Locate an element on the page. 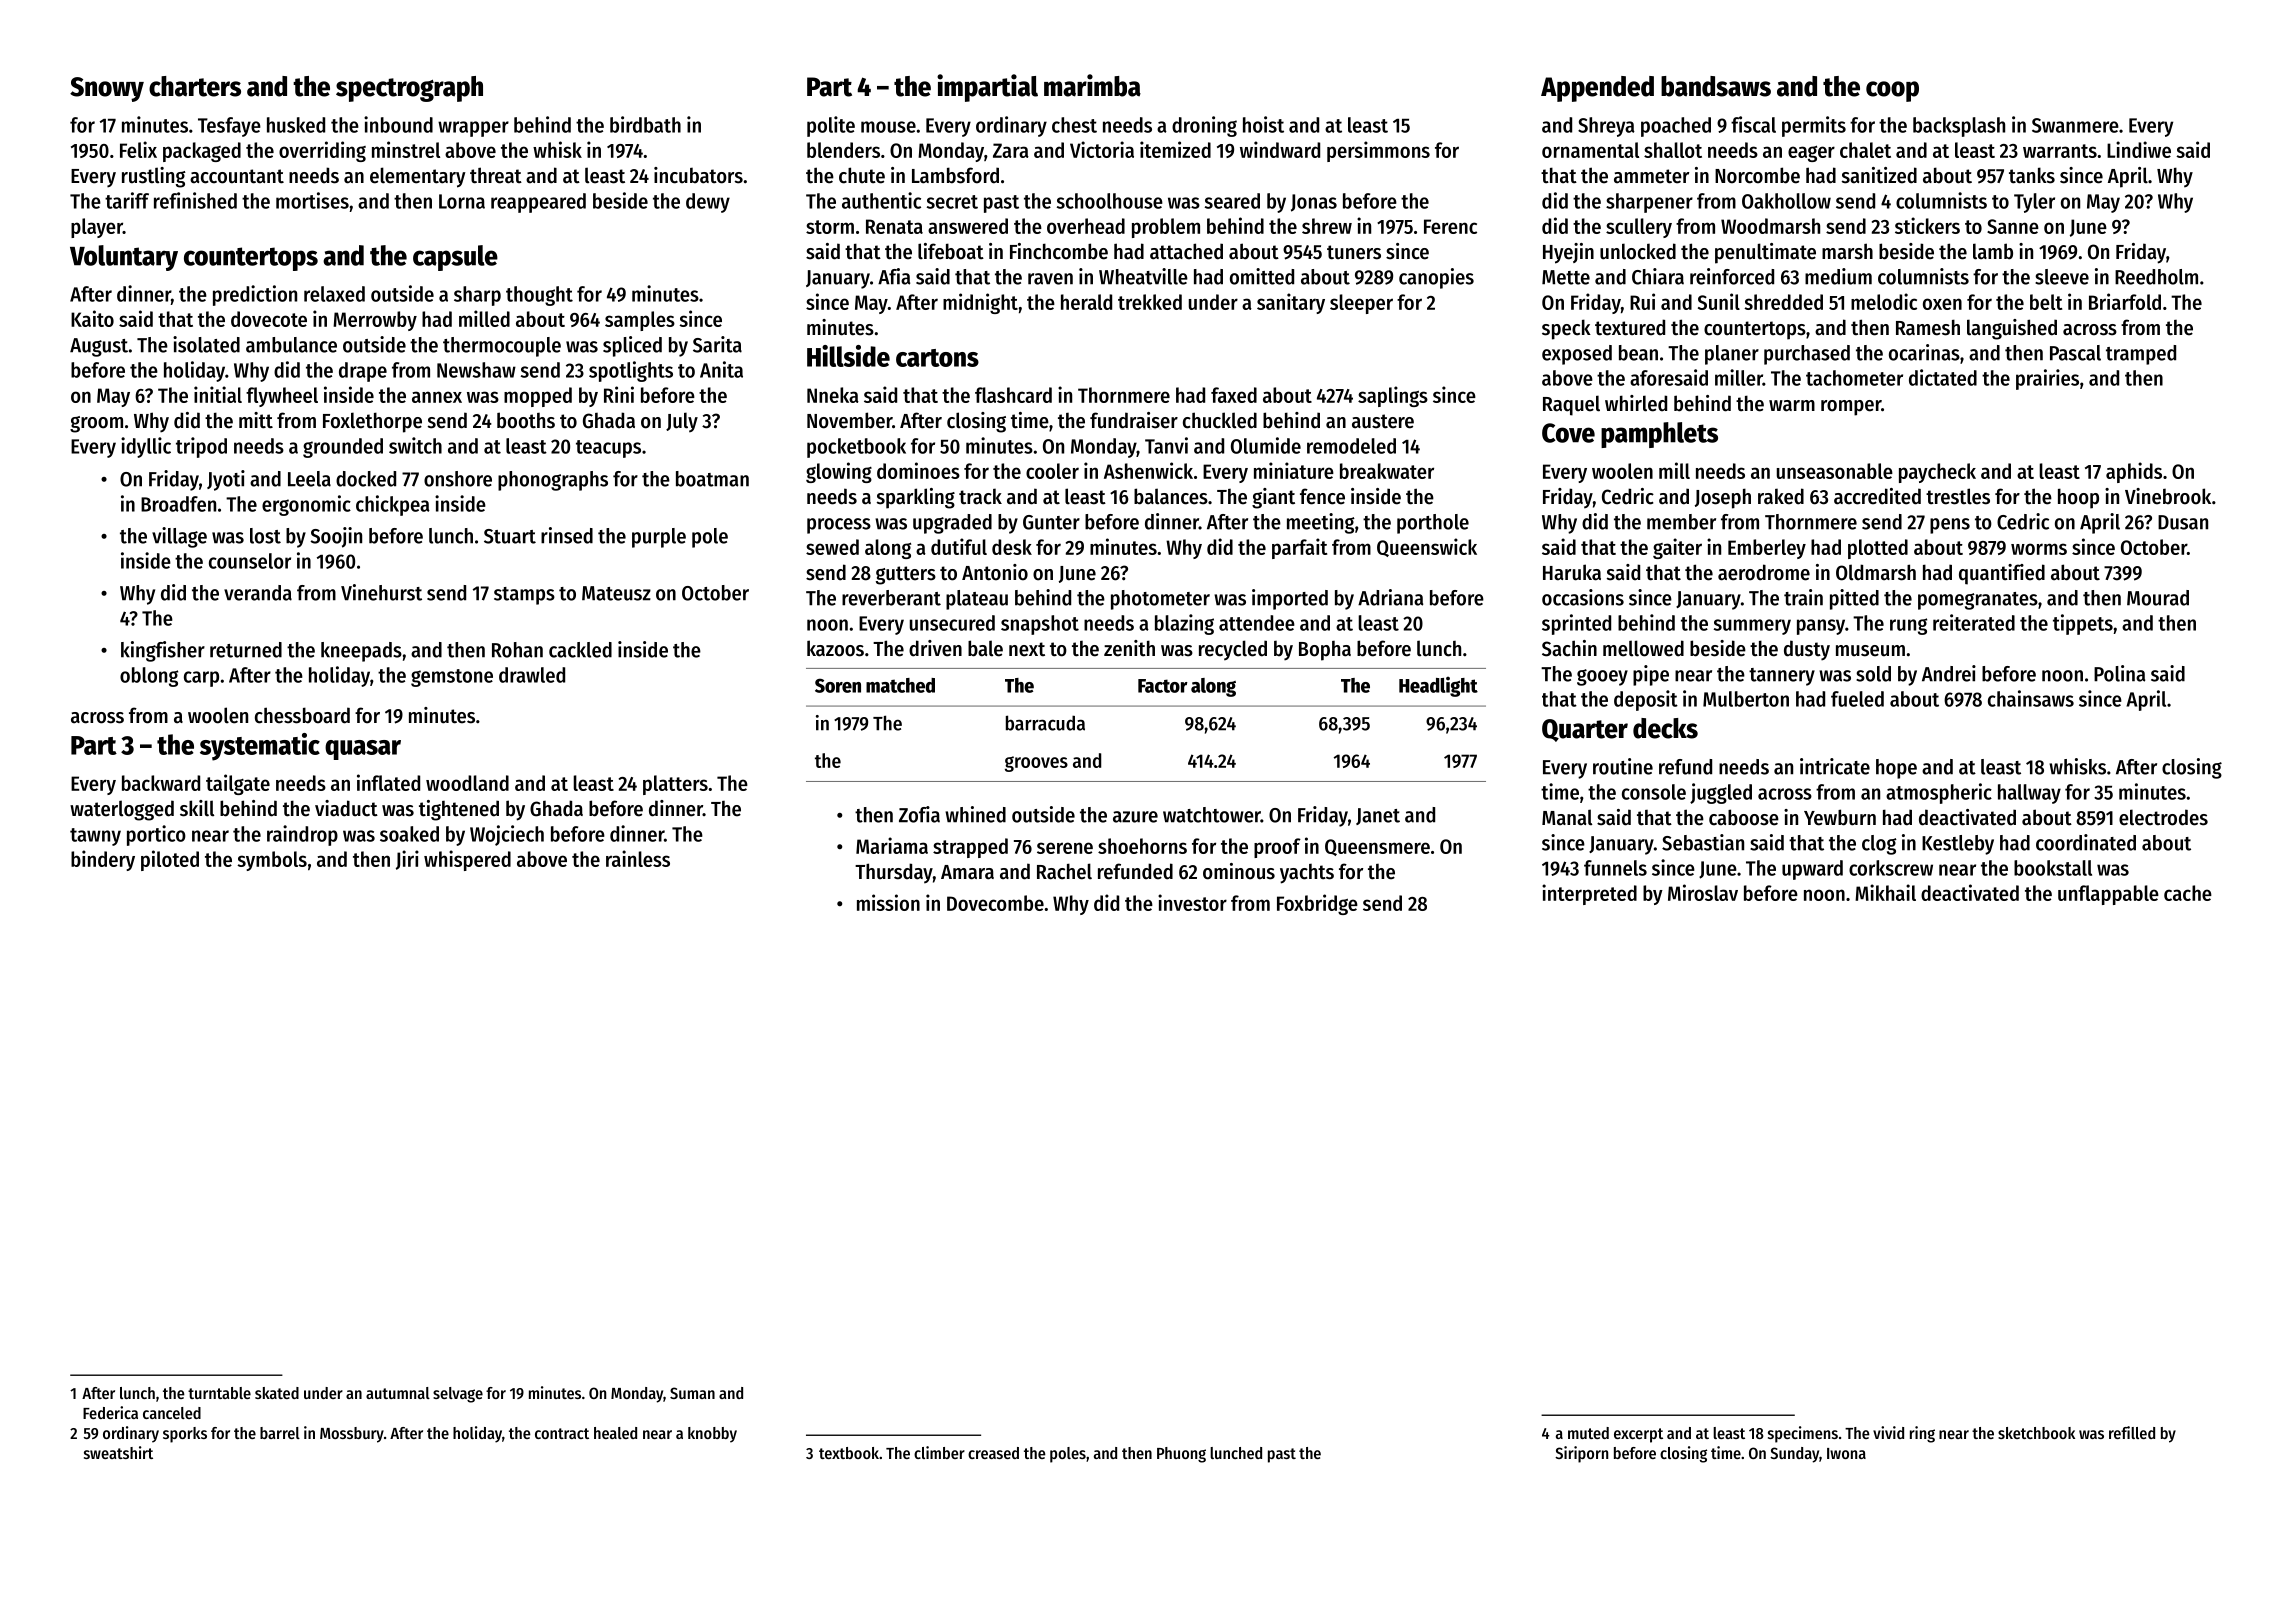 This image has width=2292, height=1620. aphids is located at coordinates (2134, 472).
